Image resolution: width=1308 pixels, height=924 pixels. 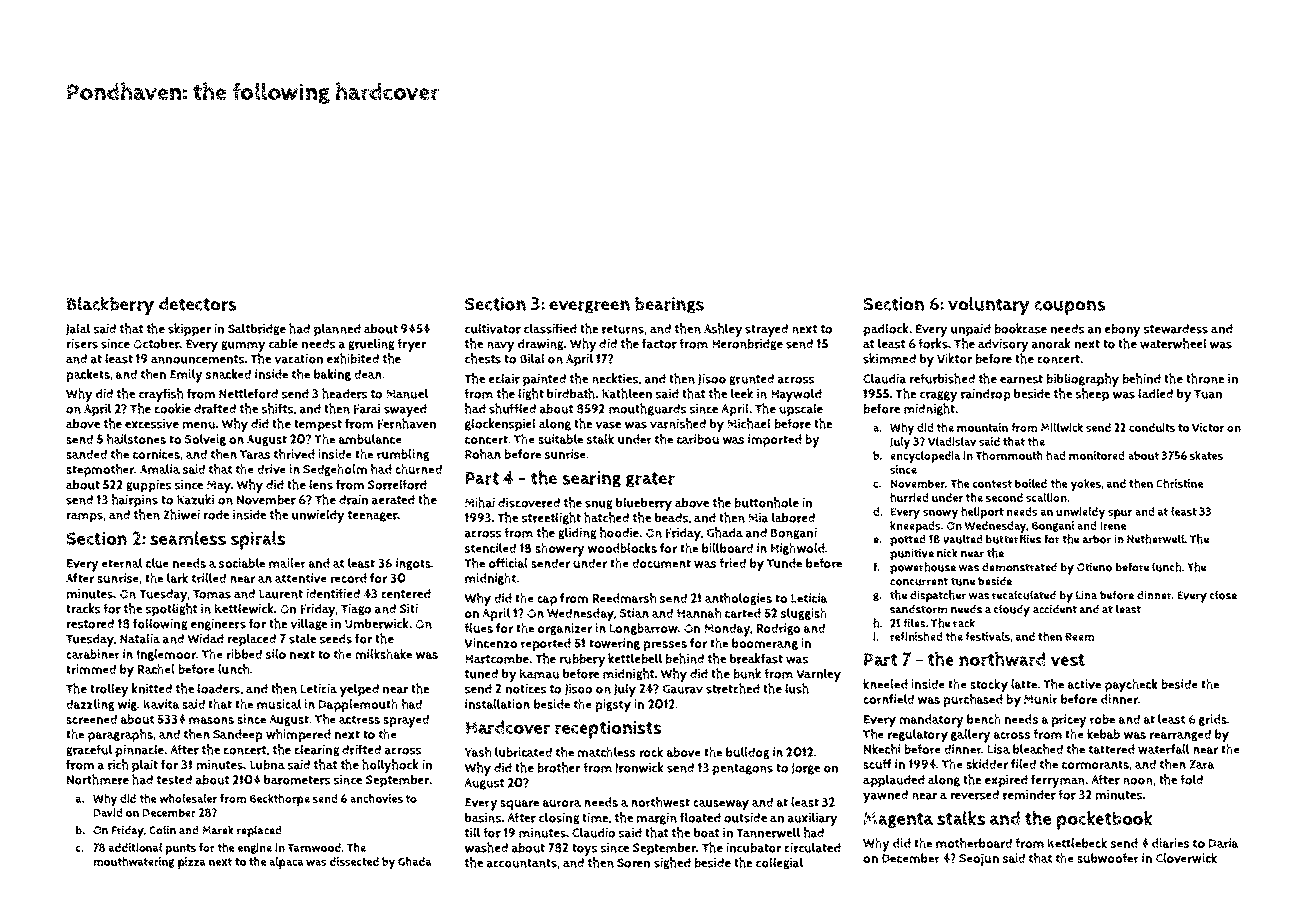 What do you see at coordinates (529, 503) in the screenshot?
I see `discovered` at bounding box center [529, 503].
